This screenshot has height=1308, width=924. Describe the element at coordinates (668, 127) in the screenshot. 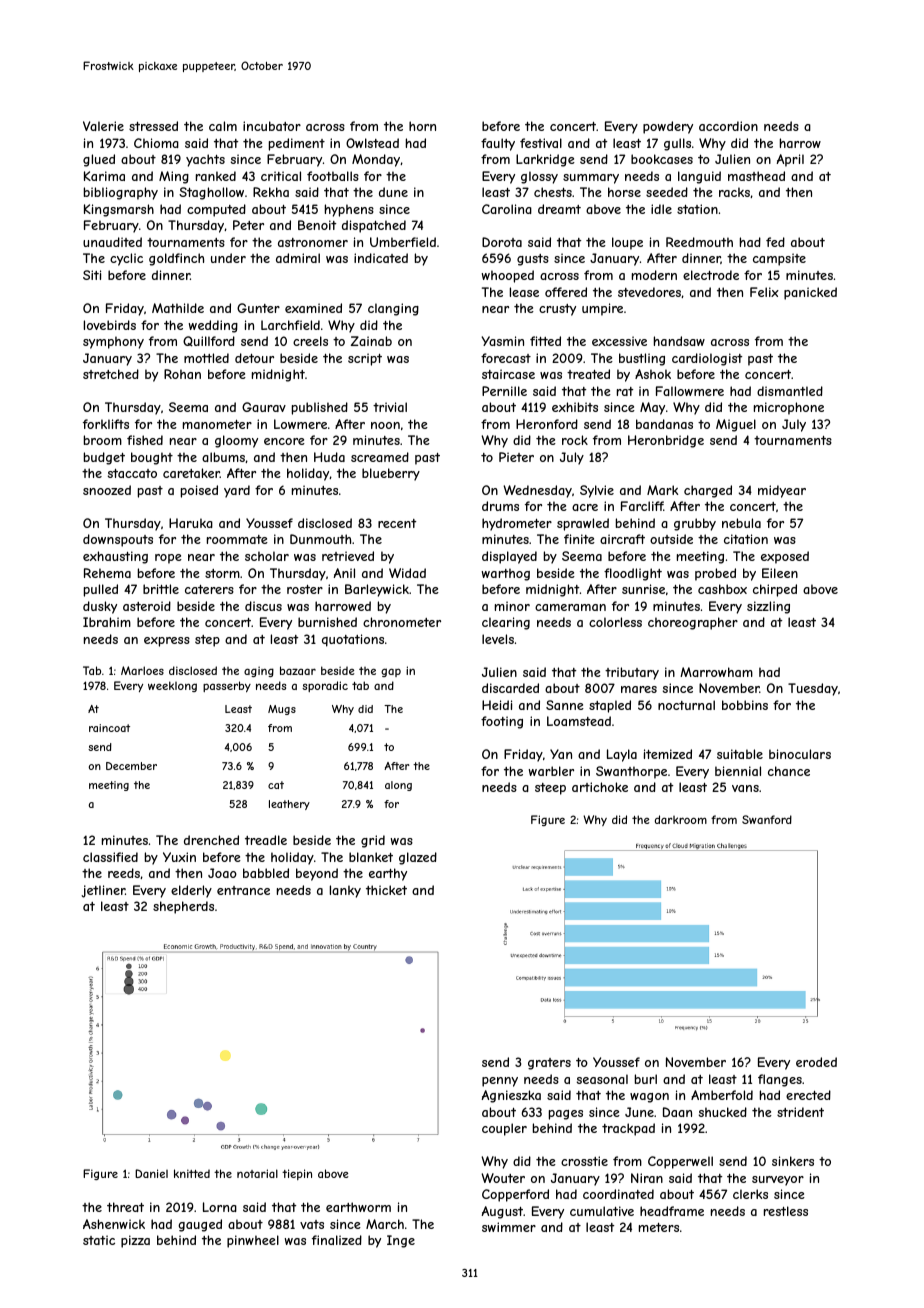

I see `powdery` at that location.
